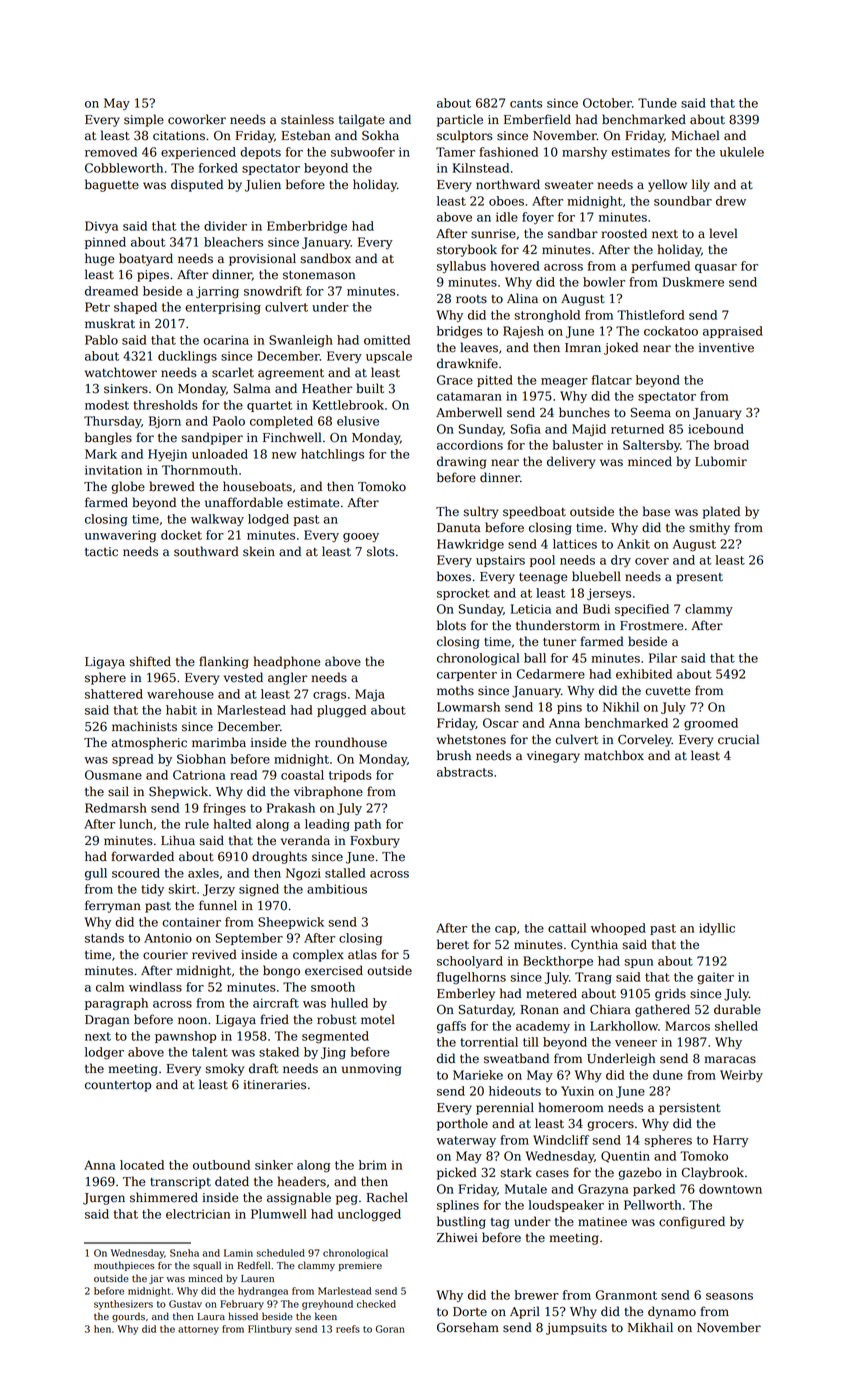  What do you see at coordinates (738, 739) in the document?
I see `crucial` at bounding box center [738, 739].
